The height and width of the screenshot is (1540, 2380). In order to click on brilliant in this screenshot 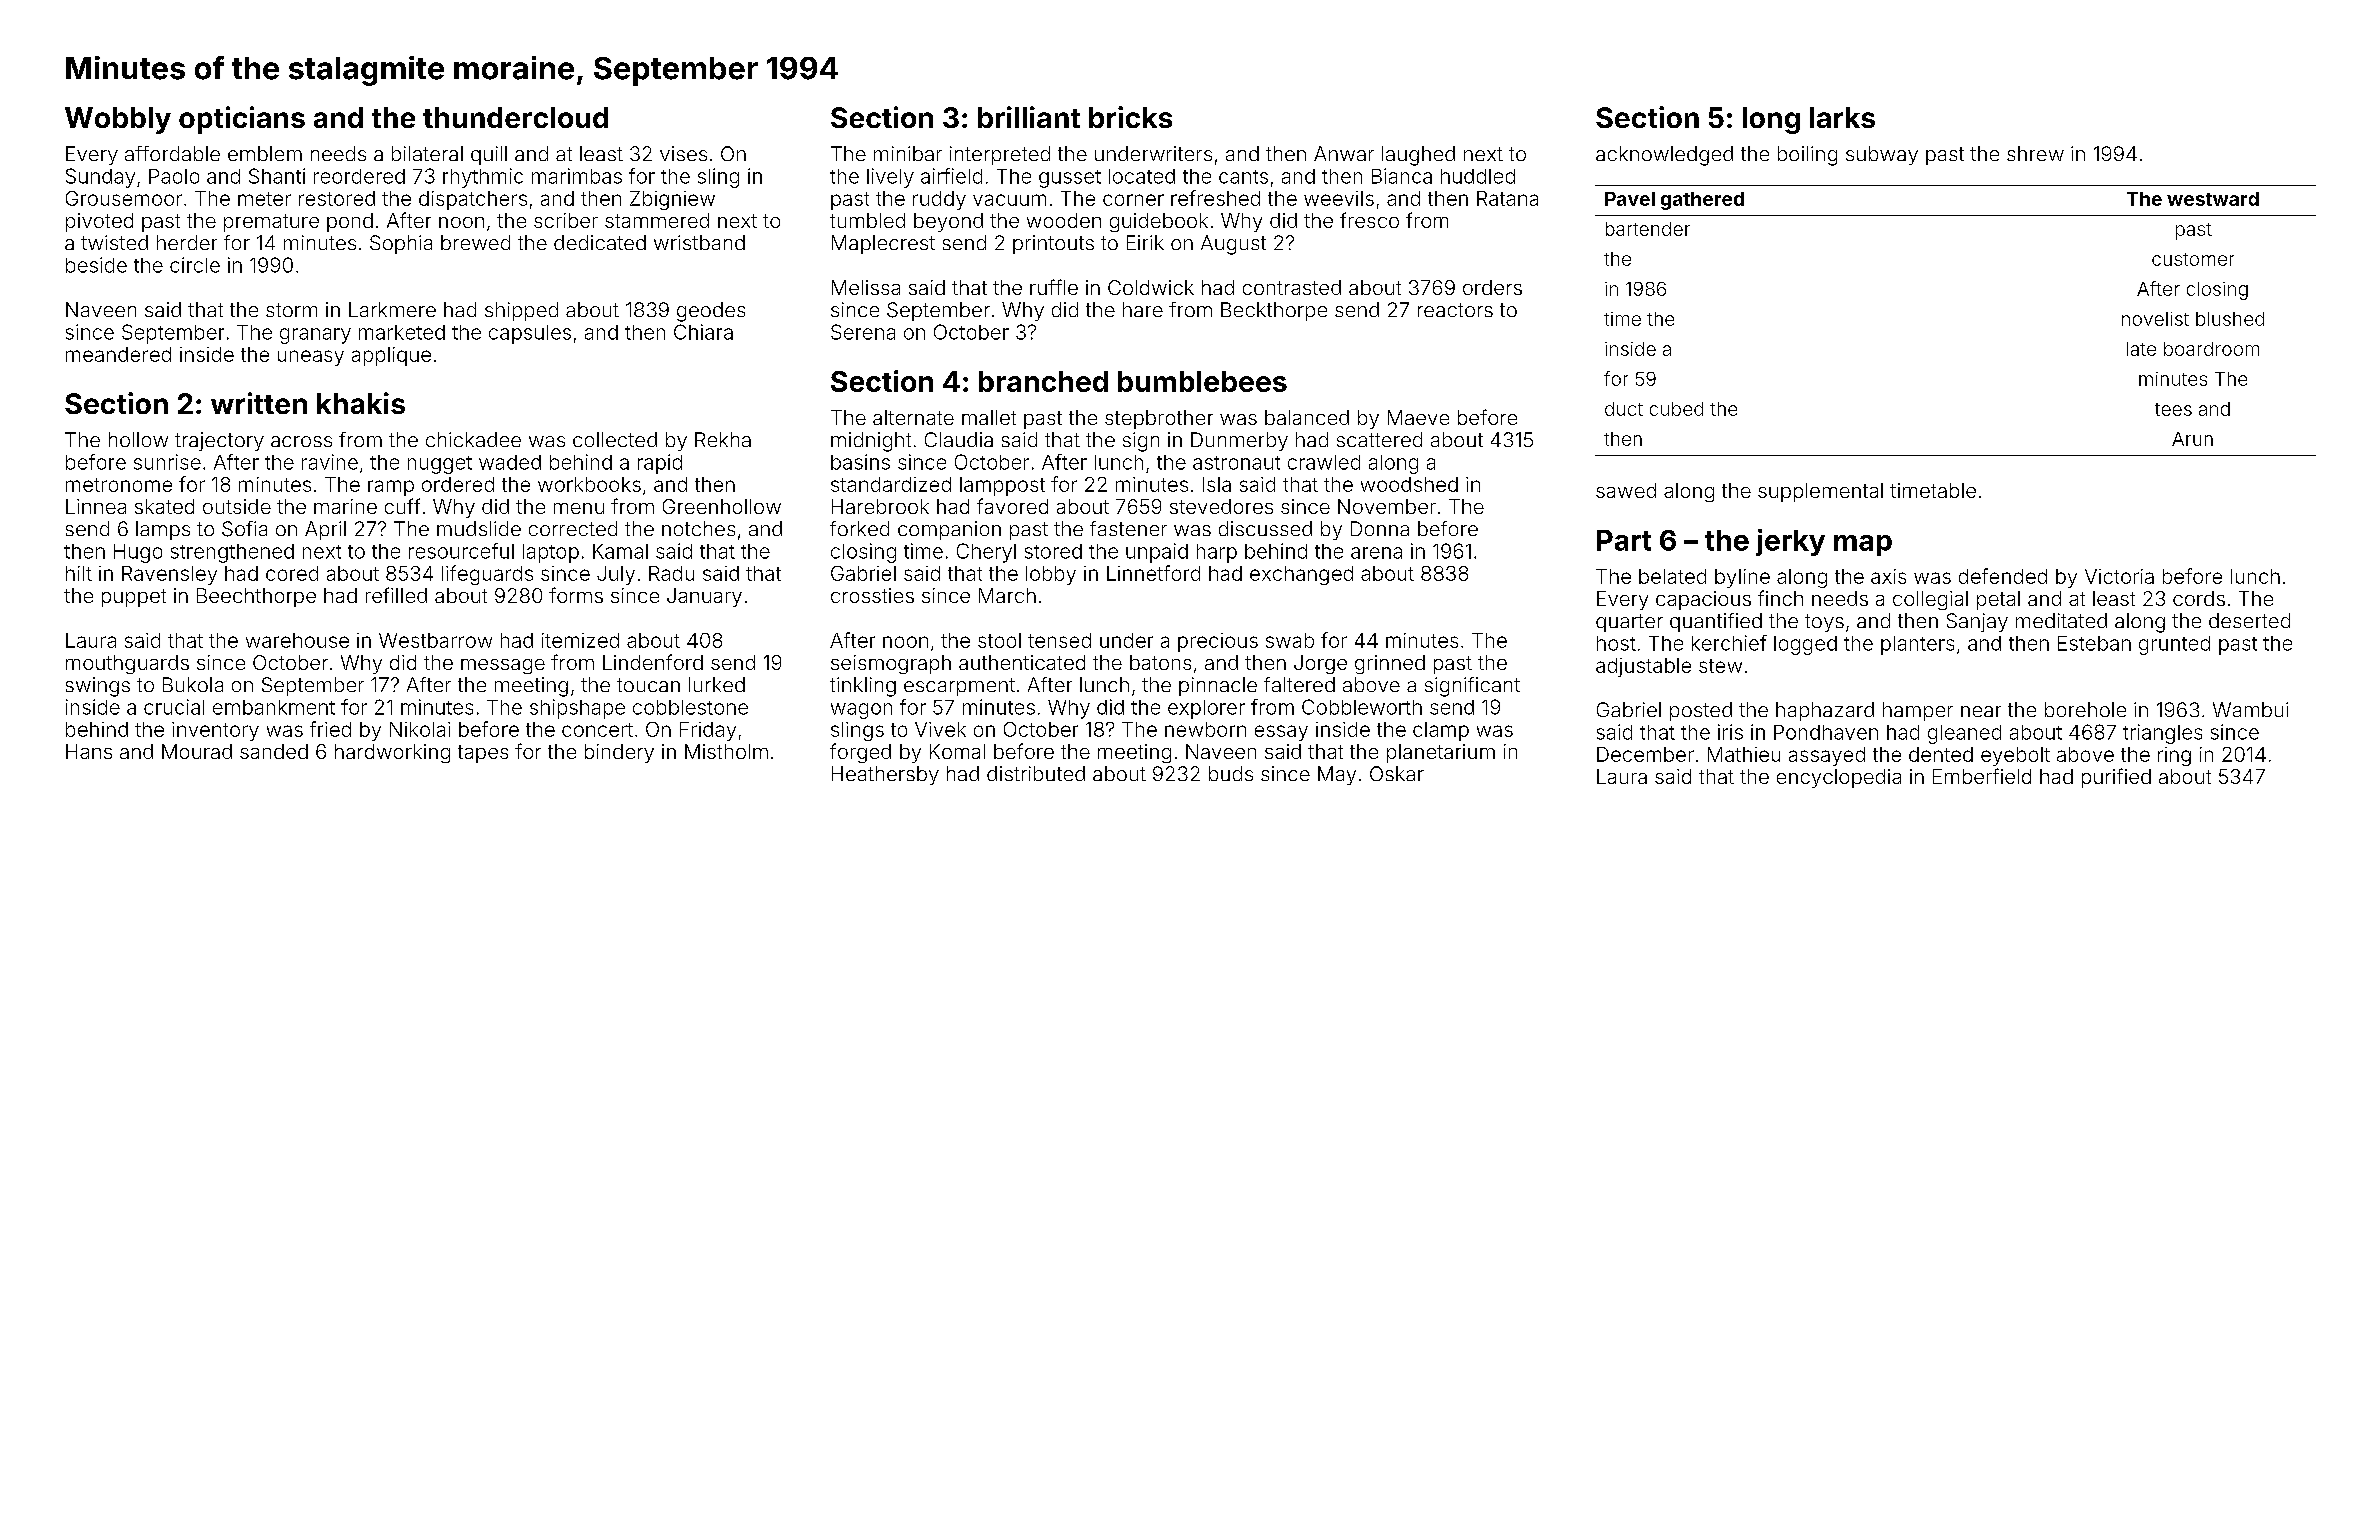, I will do `click(1029, 117)`.
